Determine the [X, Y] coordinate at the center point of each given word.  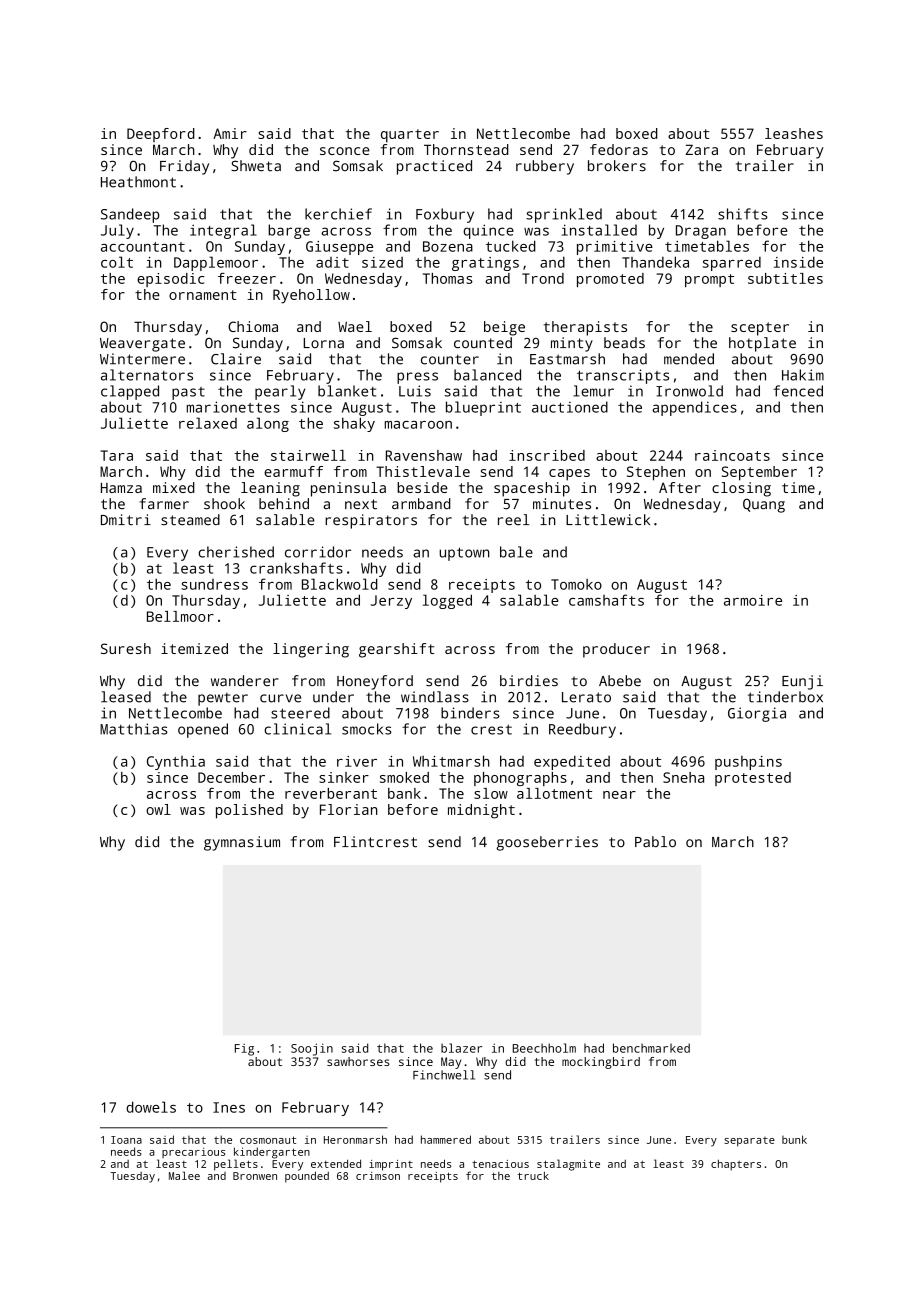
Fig [244, 1050]
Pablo [655, 841]
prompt [709, 280]
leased [126, 697]
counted [483, 343]
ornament [203, 295]
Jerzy [391, 602]
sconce [345, 151]
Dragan [701, 232]
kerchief [338, 214]
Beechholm [544, 1048]
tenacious [500, 1164]
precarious [193, 1153]
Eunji [802, 682]
